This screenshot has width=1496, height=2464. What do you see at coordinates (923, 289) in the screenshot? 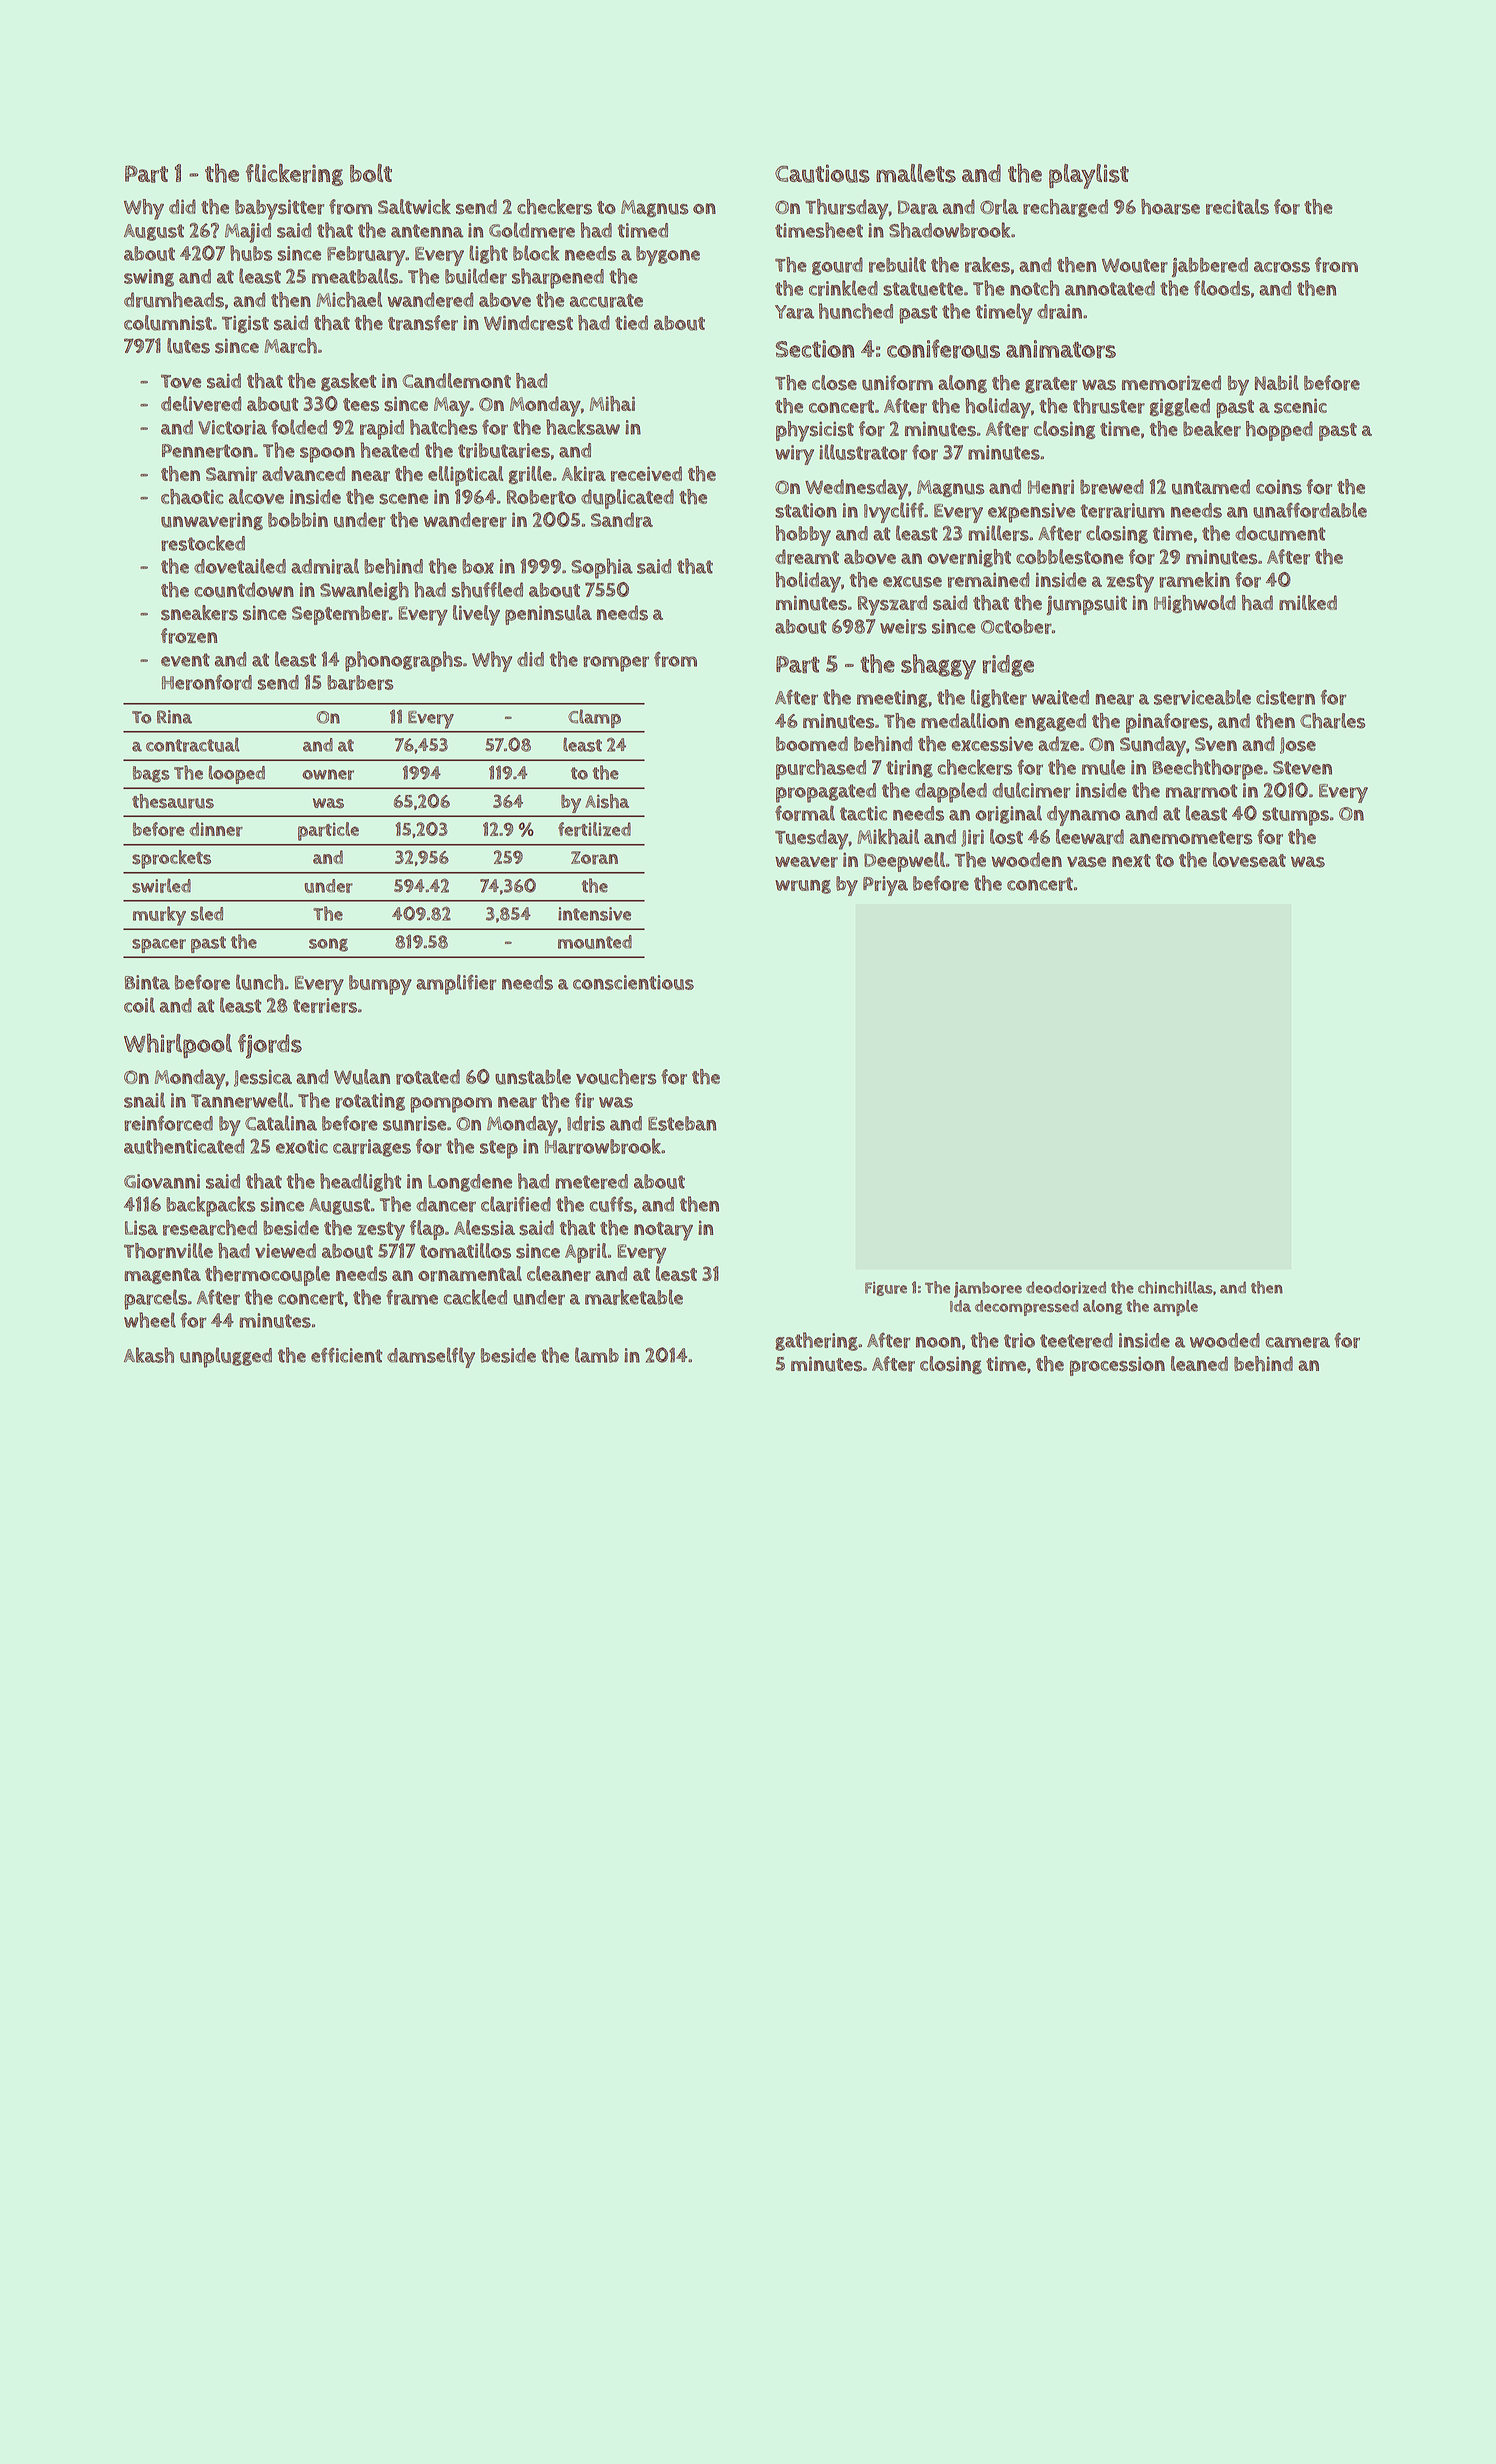
I see `statuette` at bounding box center [923, 289].
